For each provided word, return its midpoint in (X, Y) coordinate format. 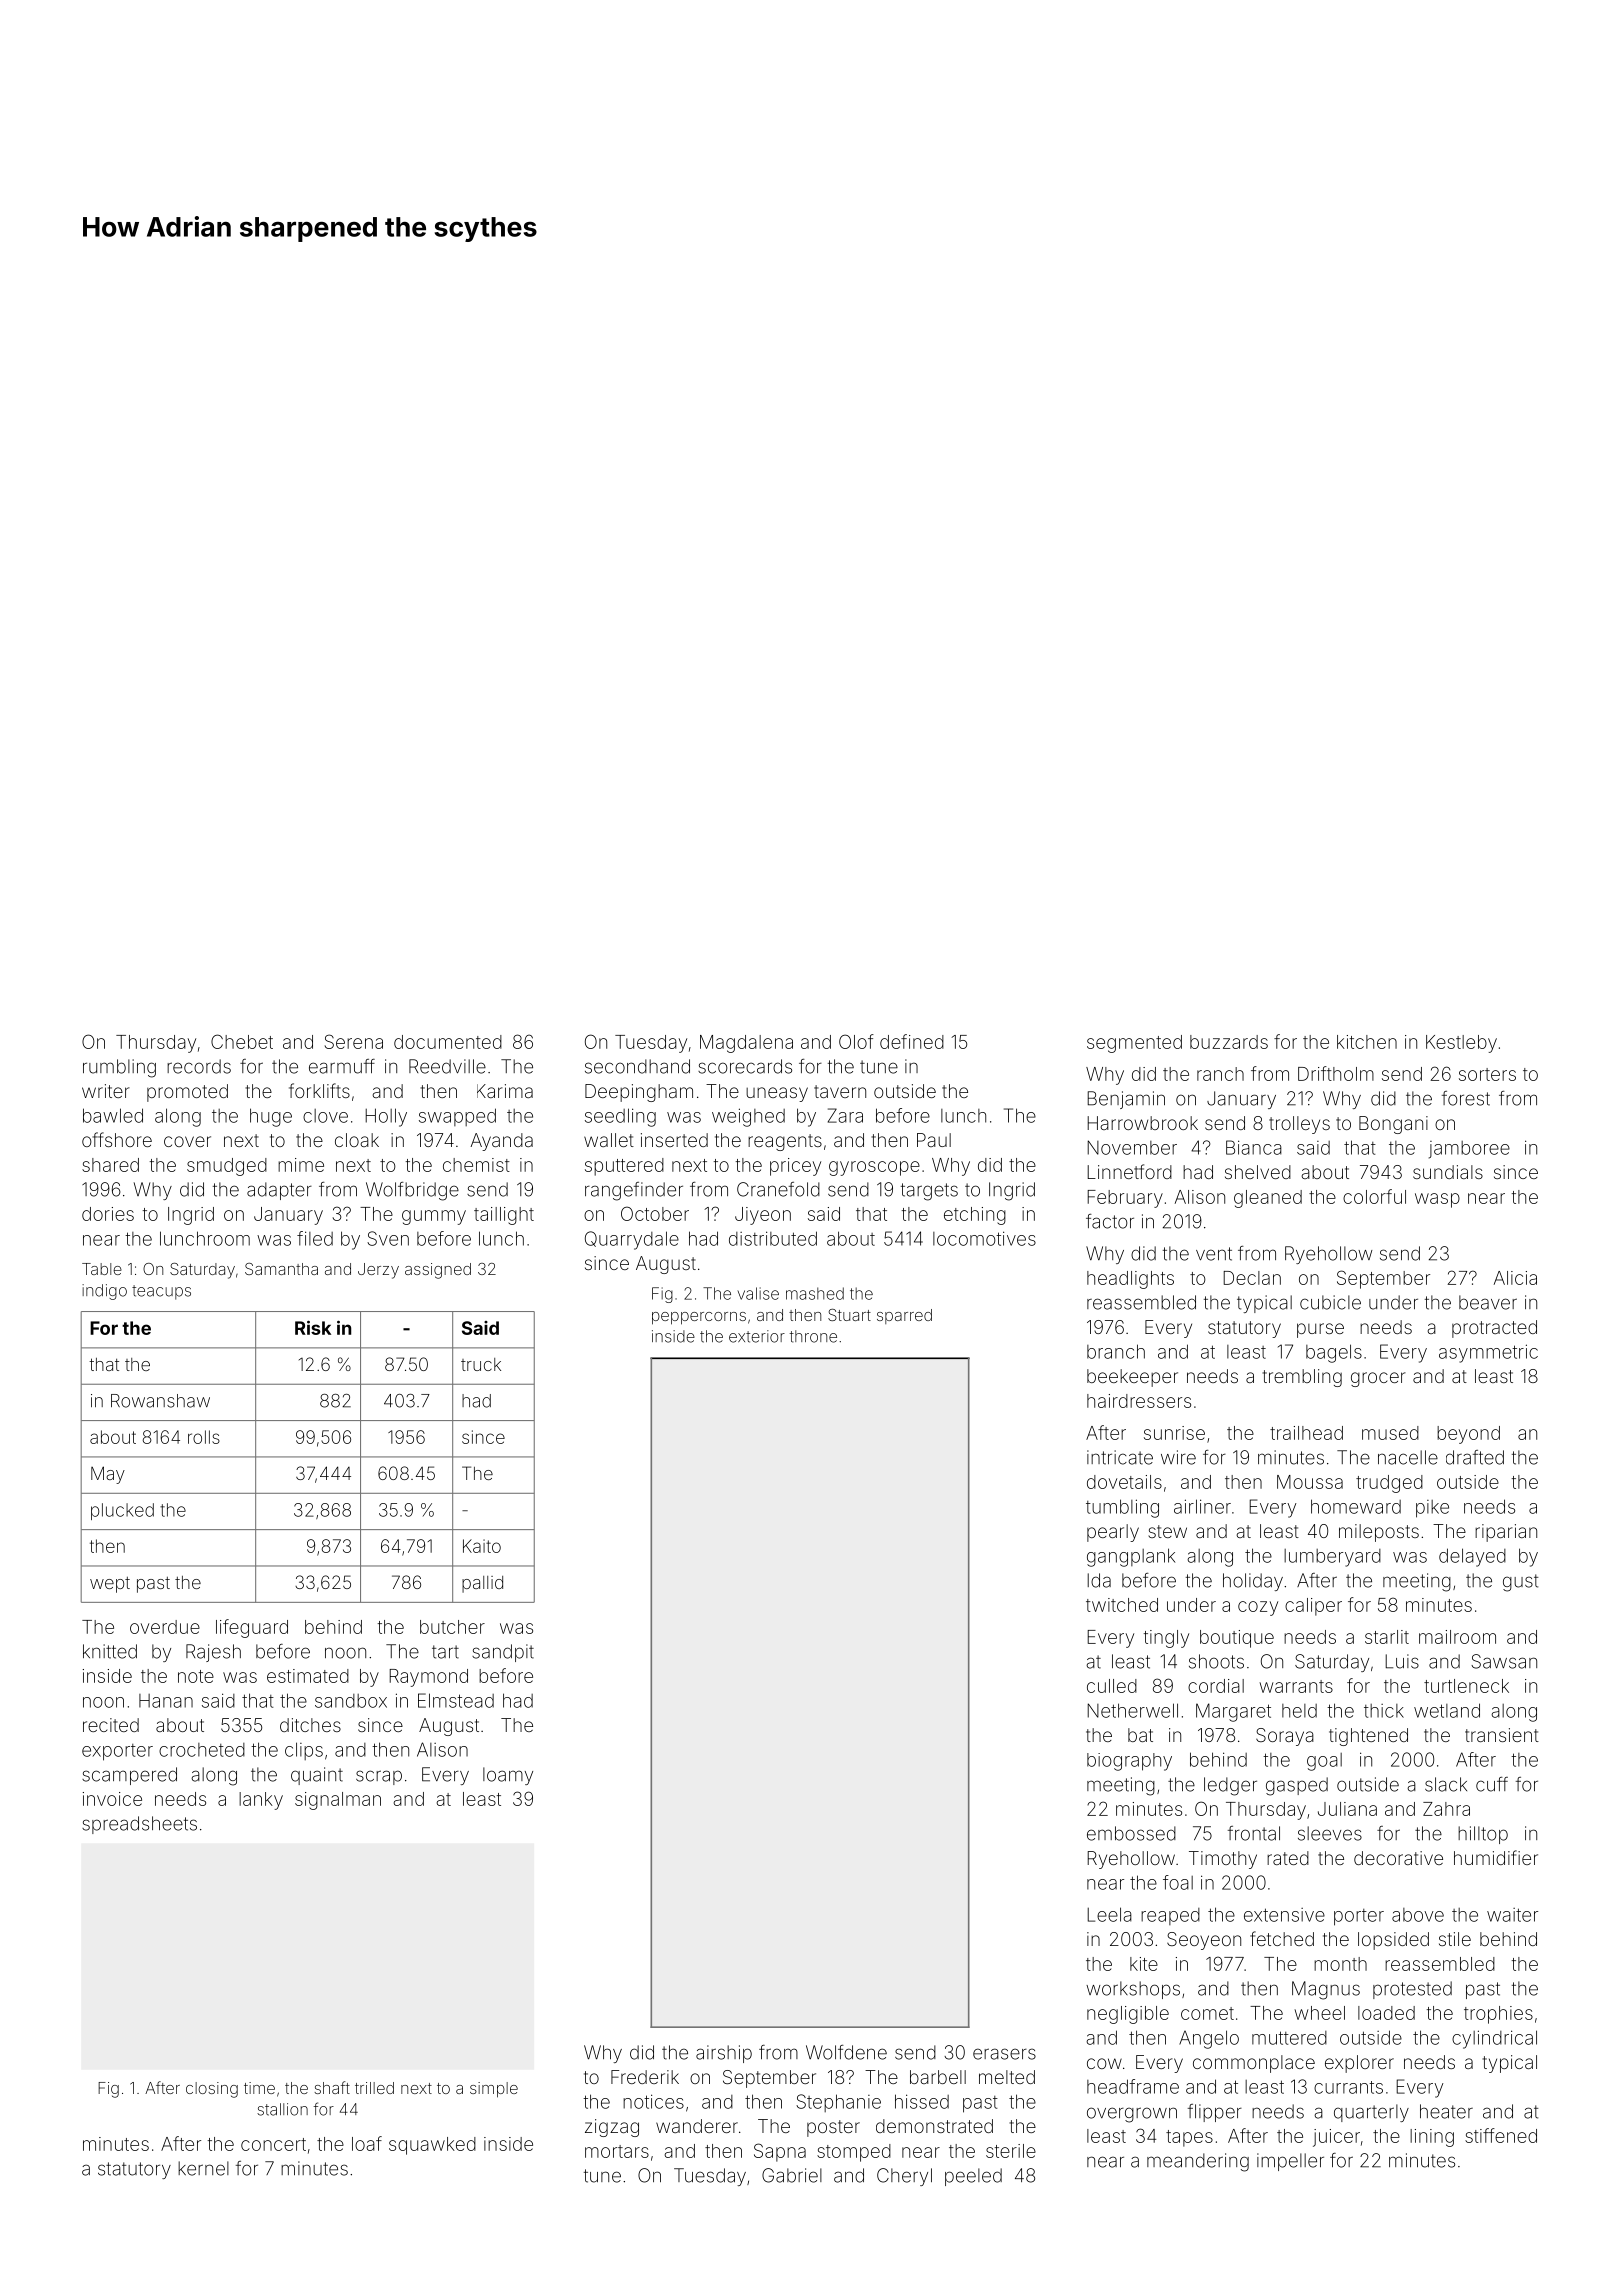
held (1299, 1711)
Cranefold (778, 1189)
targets (929, 1192)
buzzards (1229, 1042)
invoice (112, 1799)
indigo (104, 1292)
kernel (203, 2168)
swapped (457, 1117)
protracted (1494, 1329)
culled (1112, 1686)
